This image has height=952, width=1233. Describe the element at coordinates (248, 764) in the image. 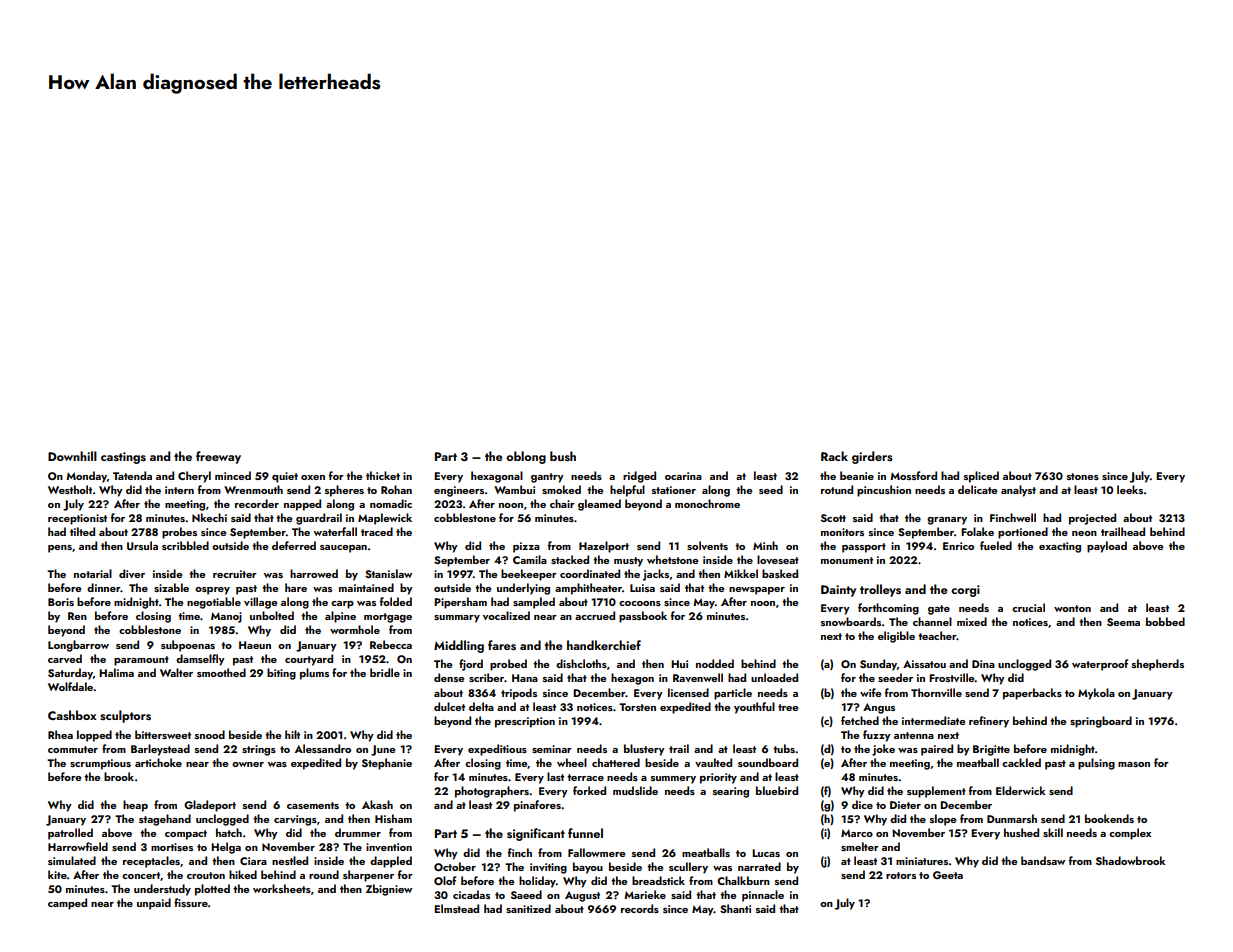

I see `owner` at that location.
